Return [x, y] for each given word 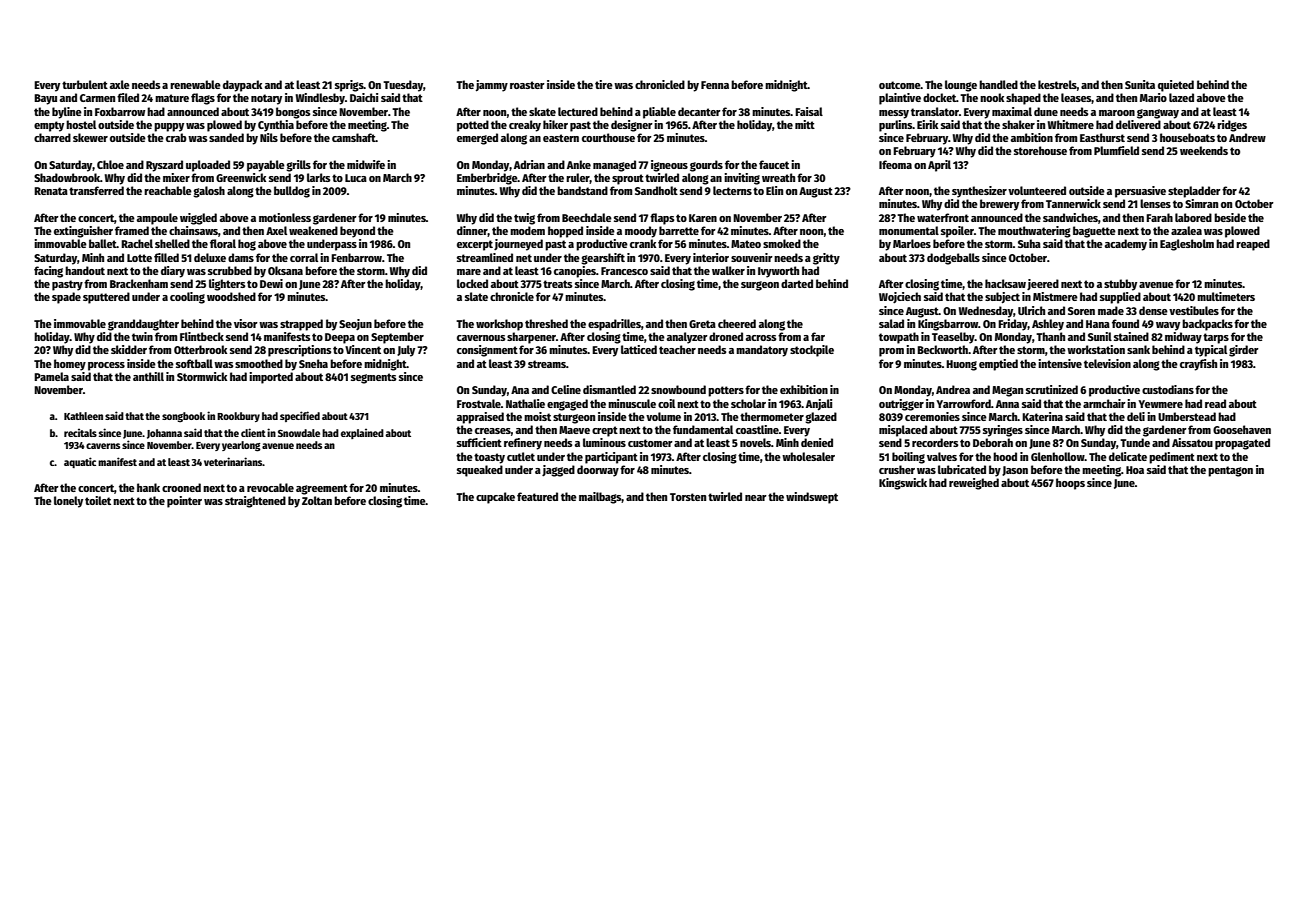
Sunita [1140, 84]
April [939, 166]
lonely [68, 502]
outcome [900, 85]
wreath [778, 177]
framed [132, 230]
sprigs [349, 86]
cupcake [495, 498]
